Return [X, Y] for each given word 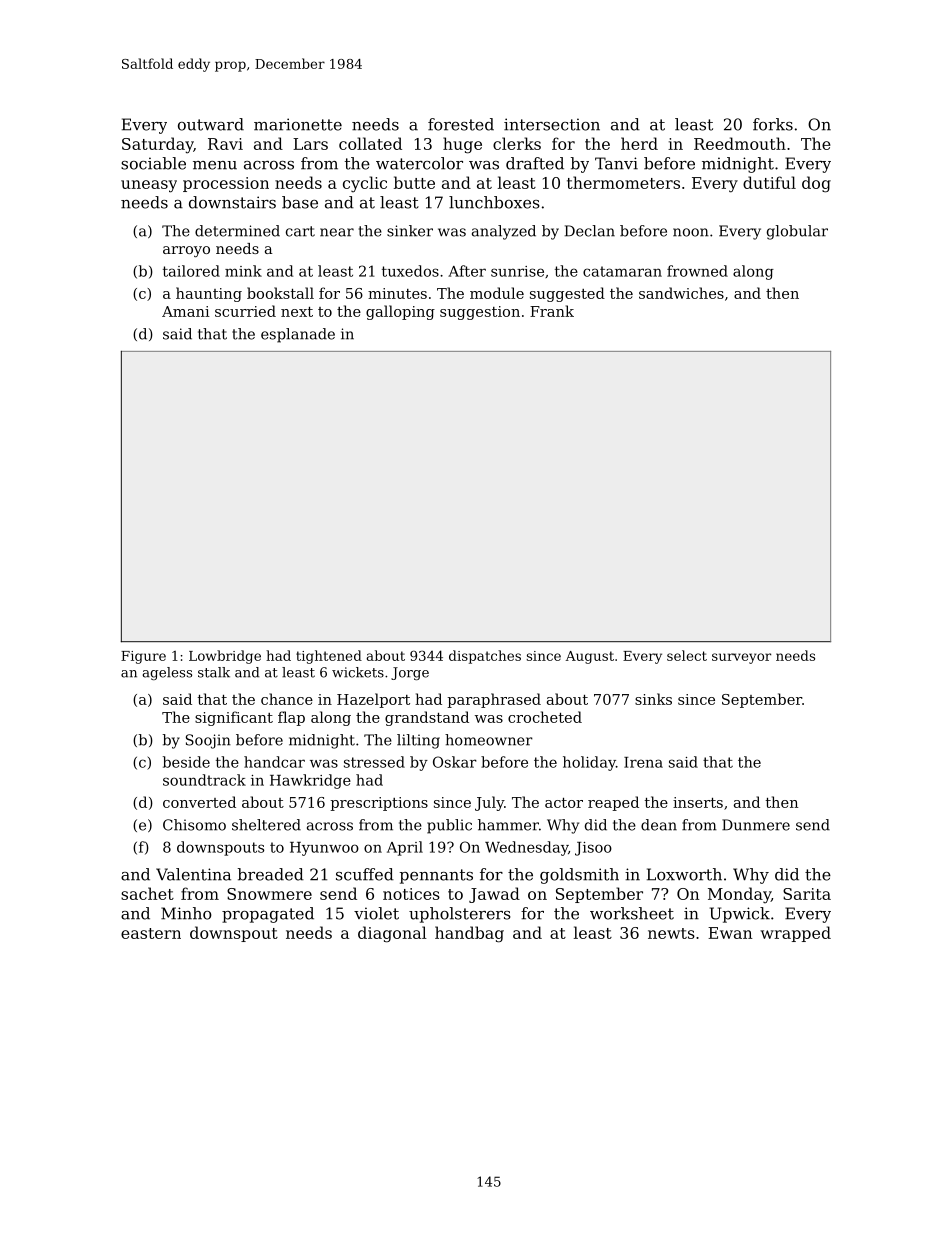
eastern [151, 933]
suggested [567, 294]
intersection [552, 124]
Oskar [455, 762]
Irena [643, 762]
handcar [274, 762]
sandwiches [681, 293]
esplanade [298, 335]
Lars [310, 144]
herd [639, 143]
